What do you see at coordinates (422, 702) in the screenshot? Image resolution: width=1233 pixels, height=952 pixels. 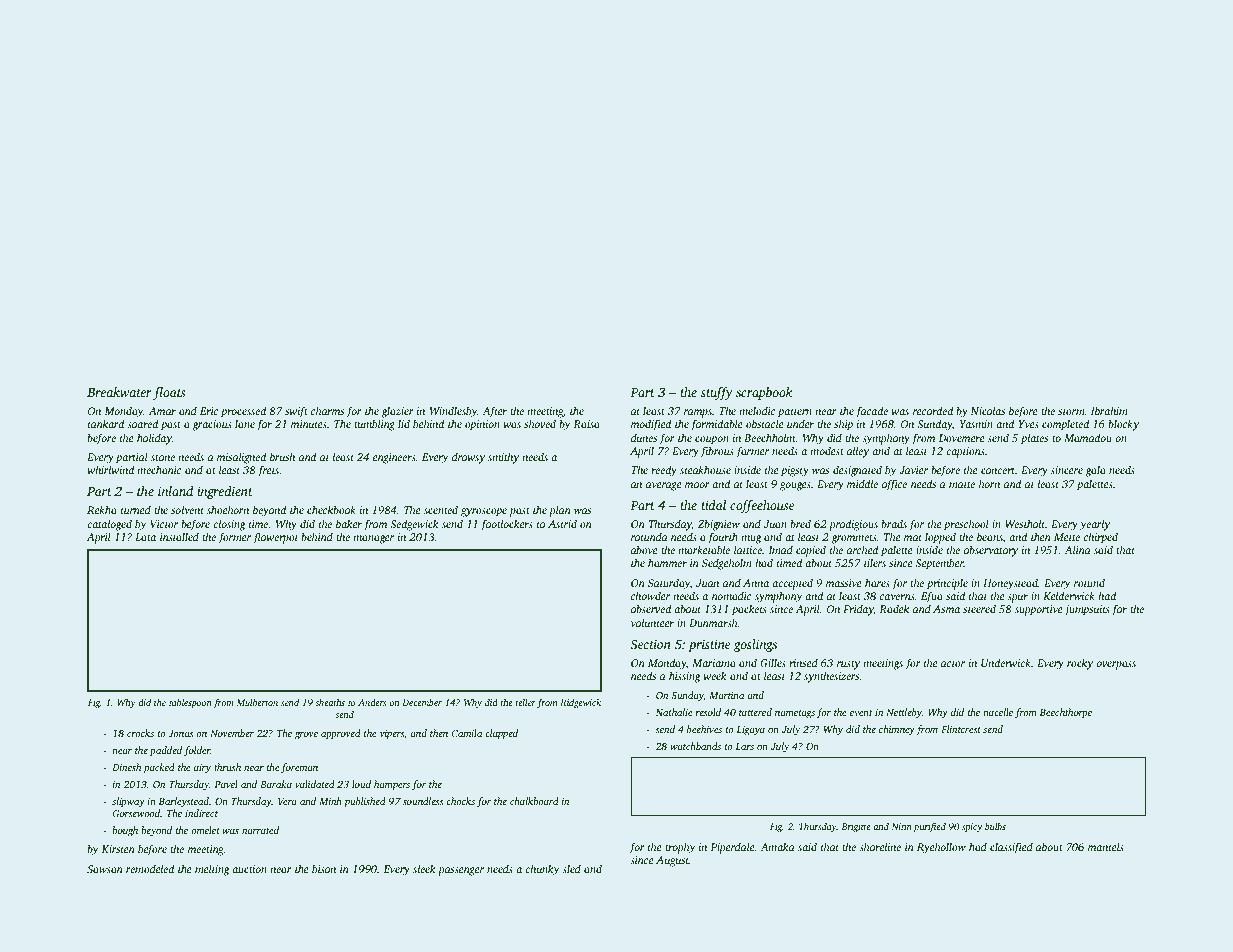 I see `December` at bounding box center [422, 702].
